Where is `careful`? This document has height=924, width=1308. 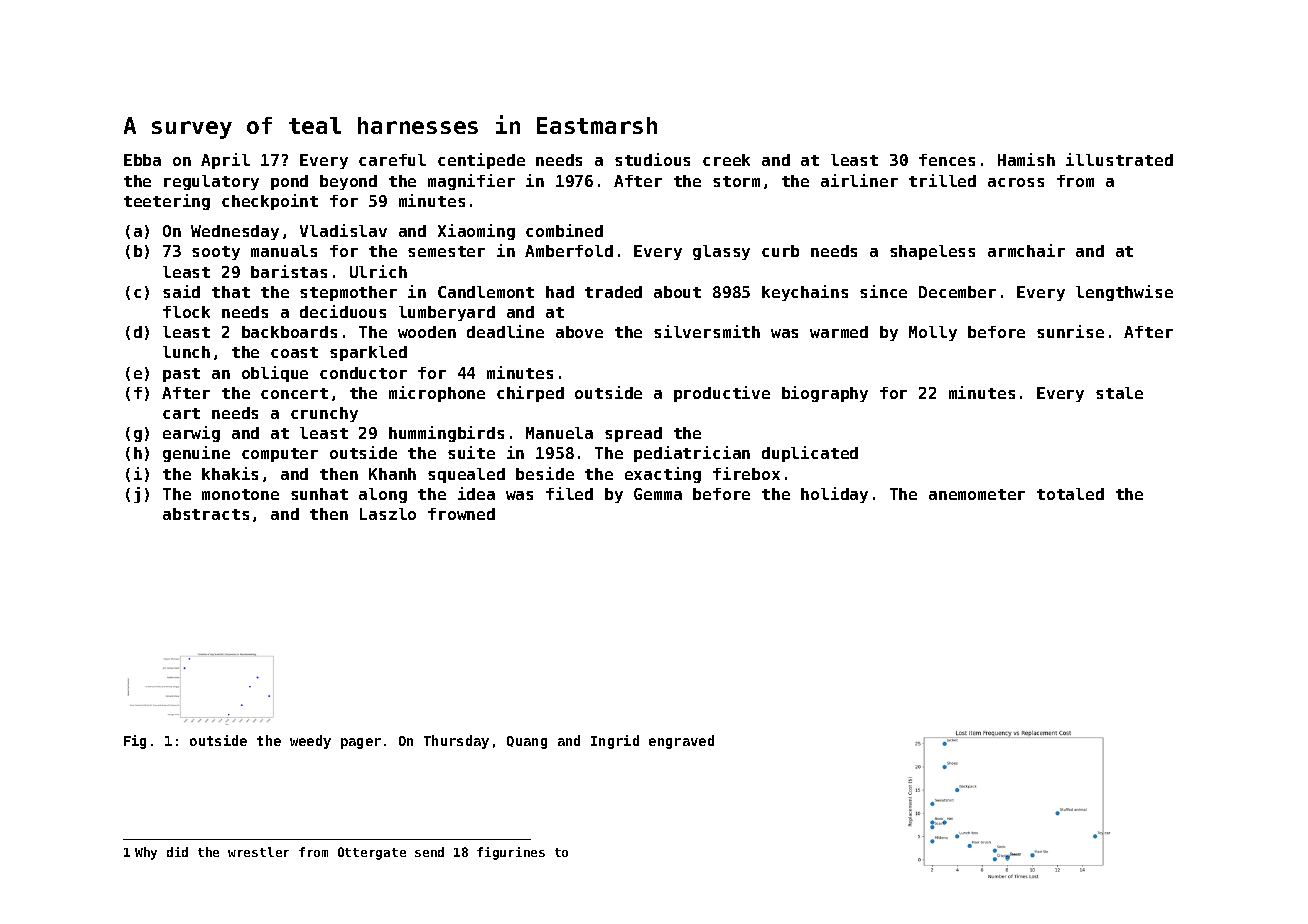 careful is located at coordinates (392, 160).
